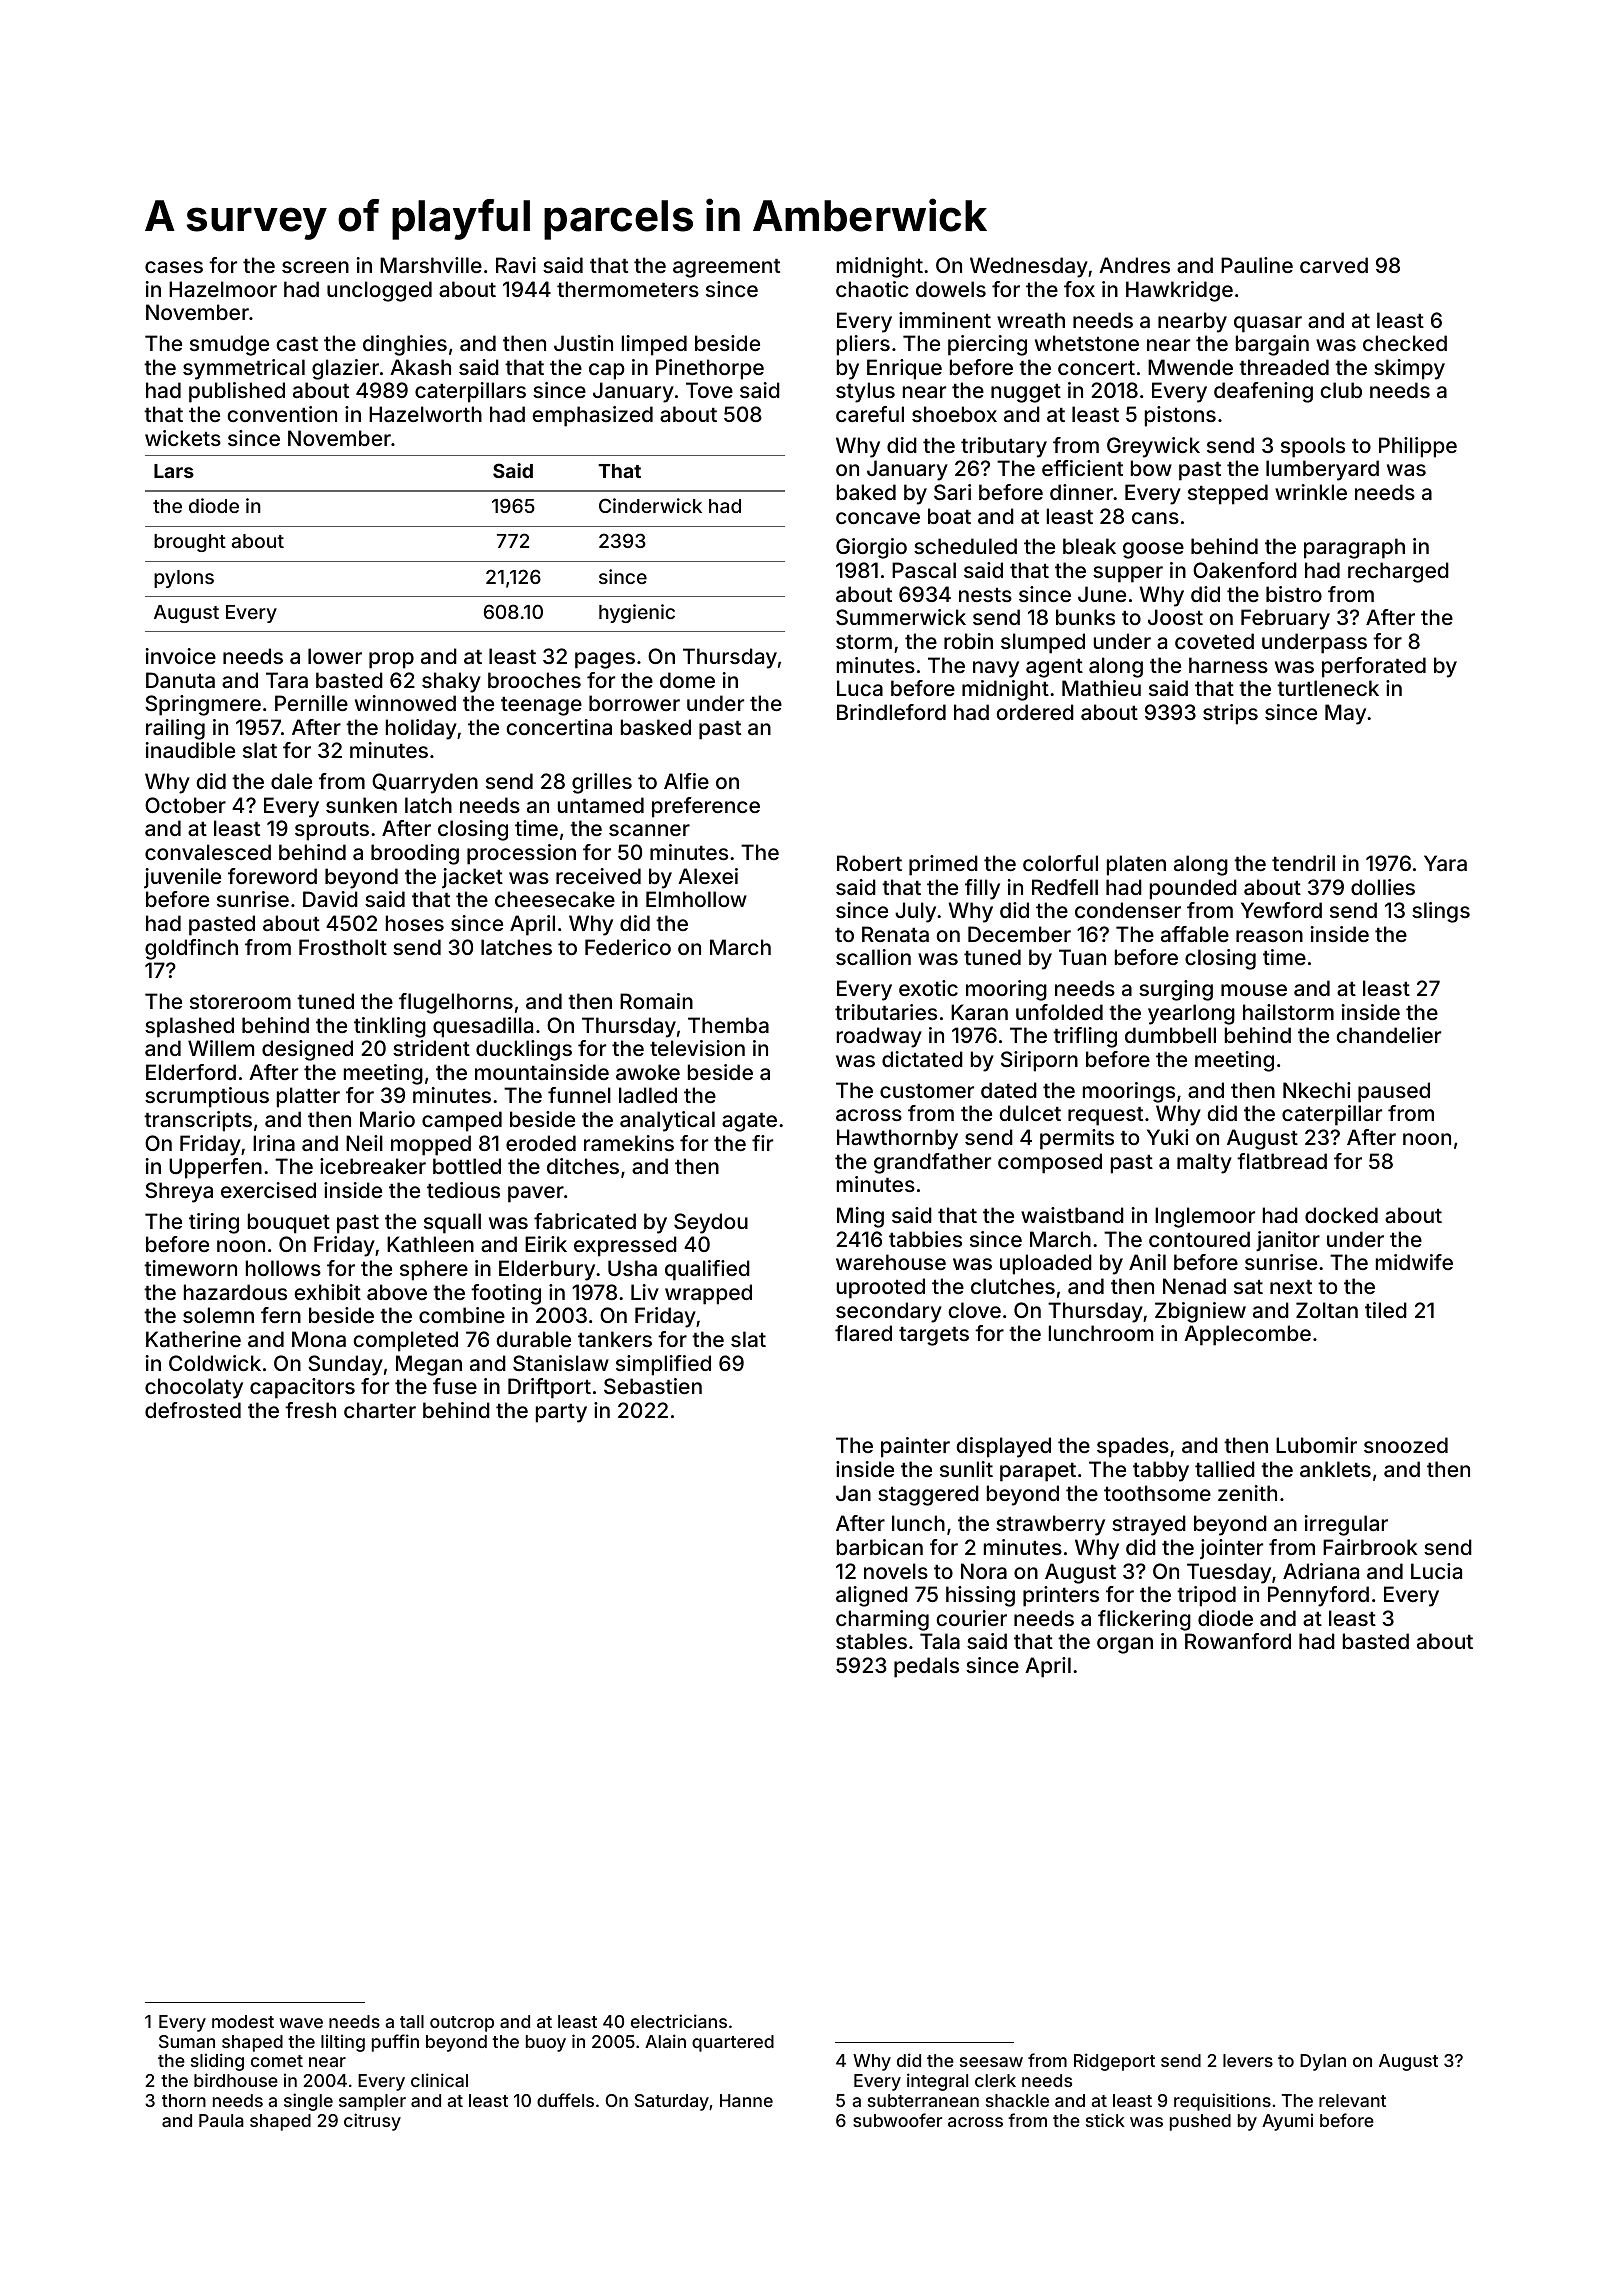  Describe the element at coordinates (1405, 343) in the screenshot. I see `checked` at that location.
